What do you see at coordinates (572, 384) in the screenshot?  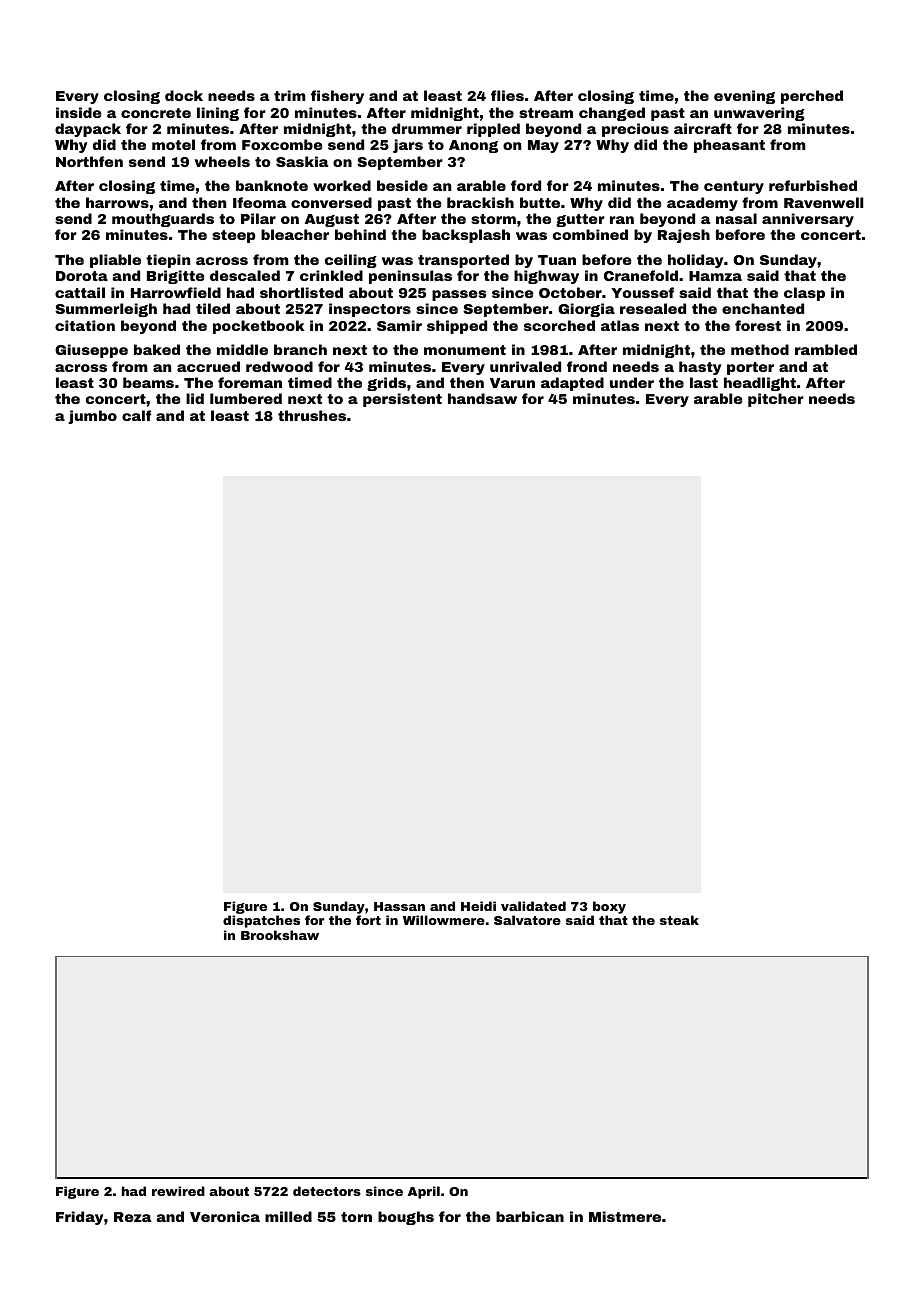 I see `adapted` at bounding box center [572, 384].
